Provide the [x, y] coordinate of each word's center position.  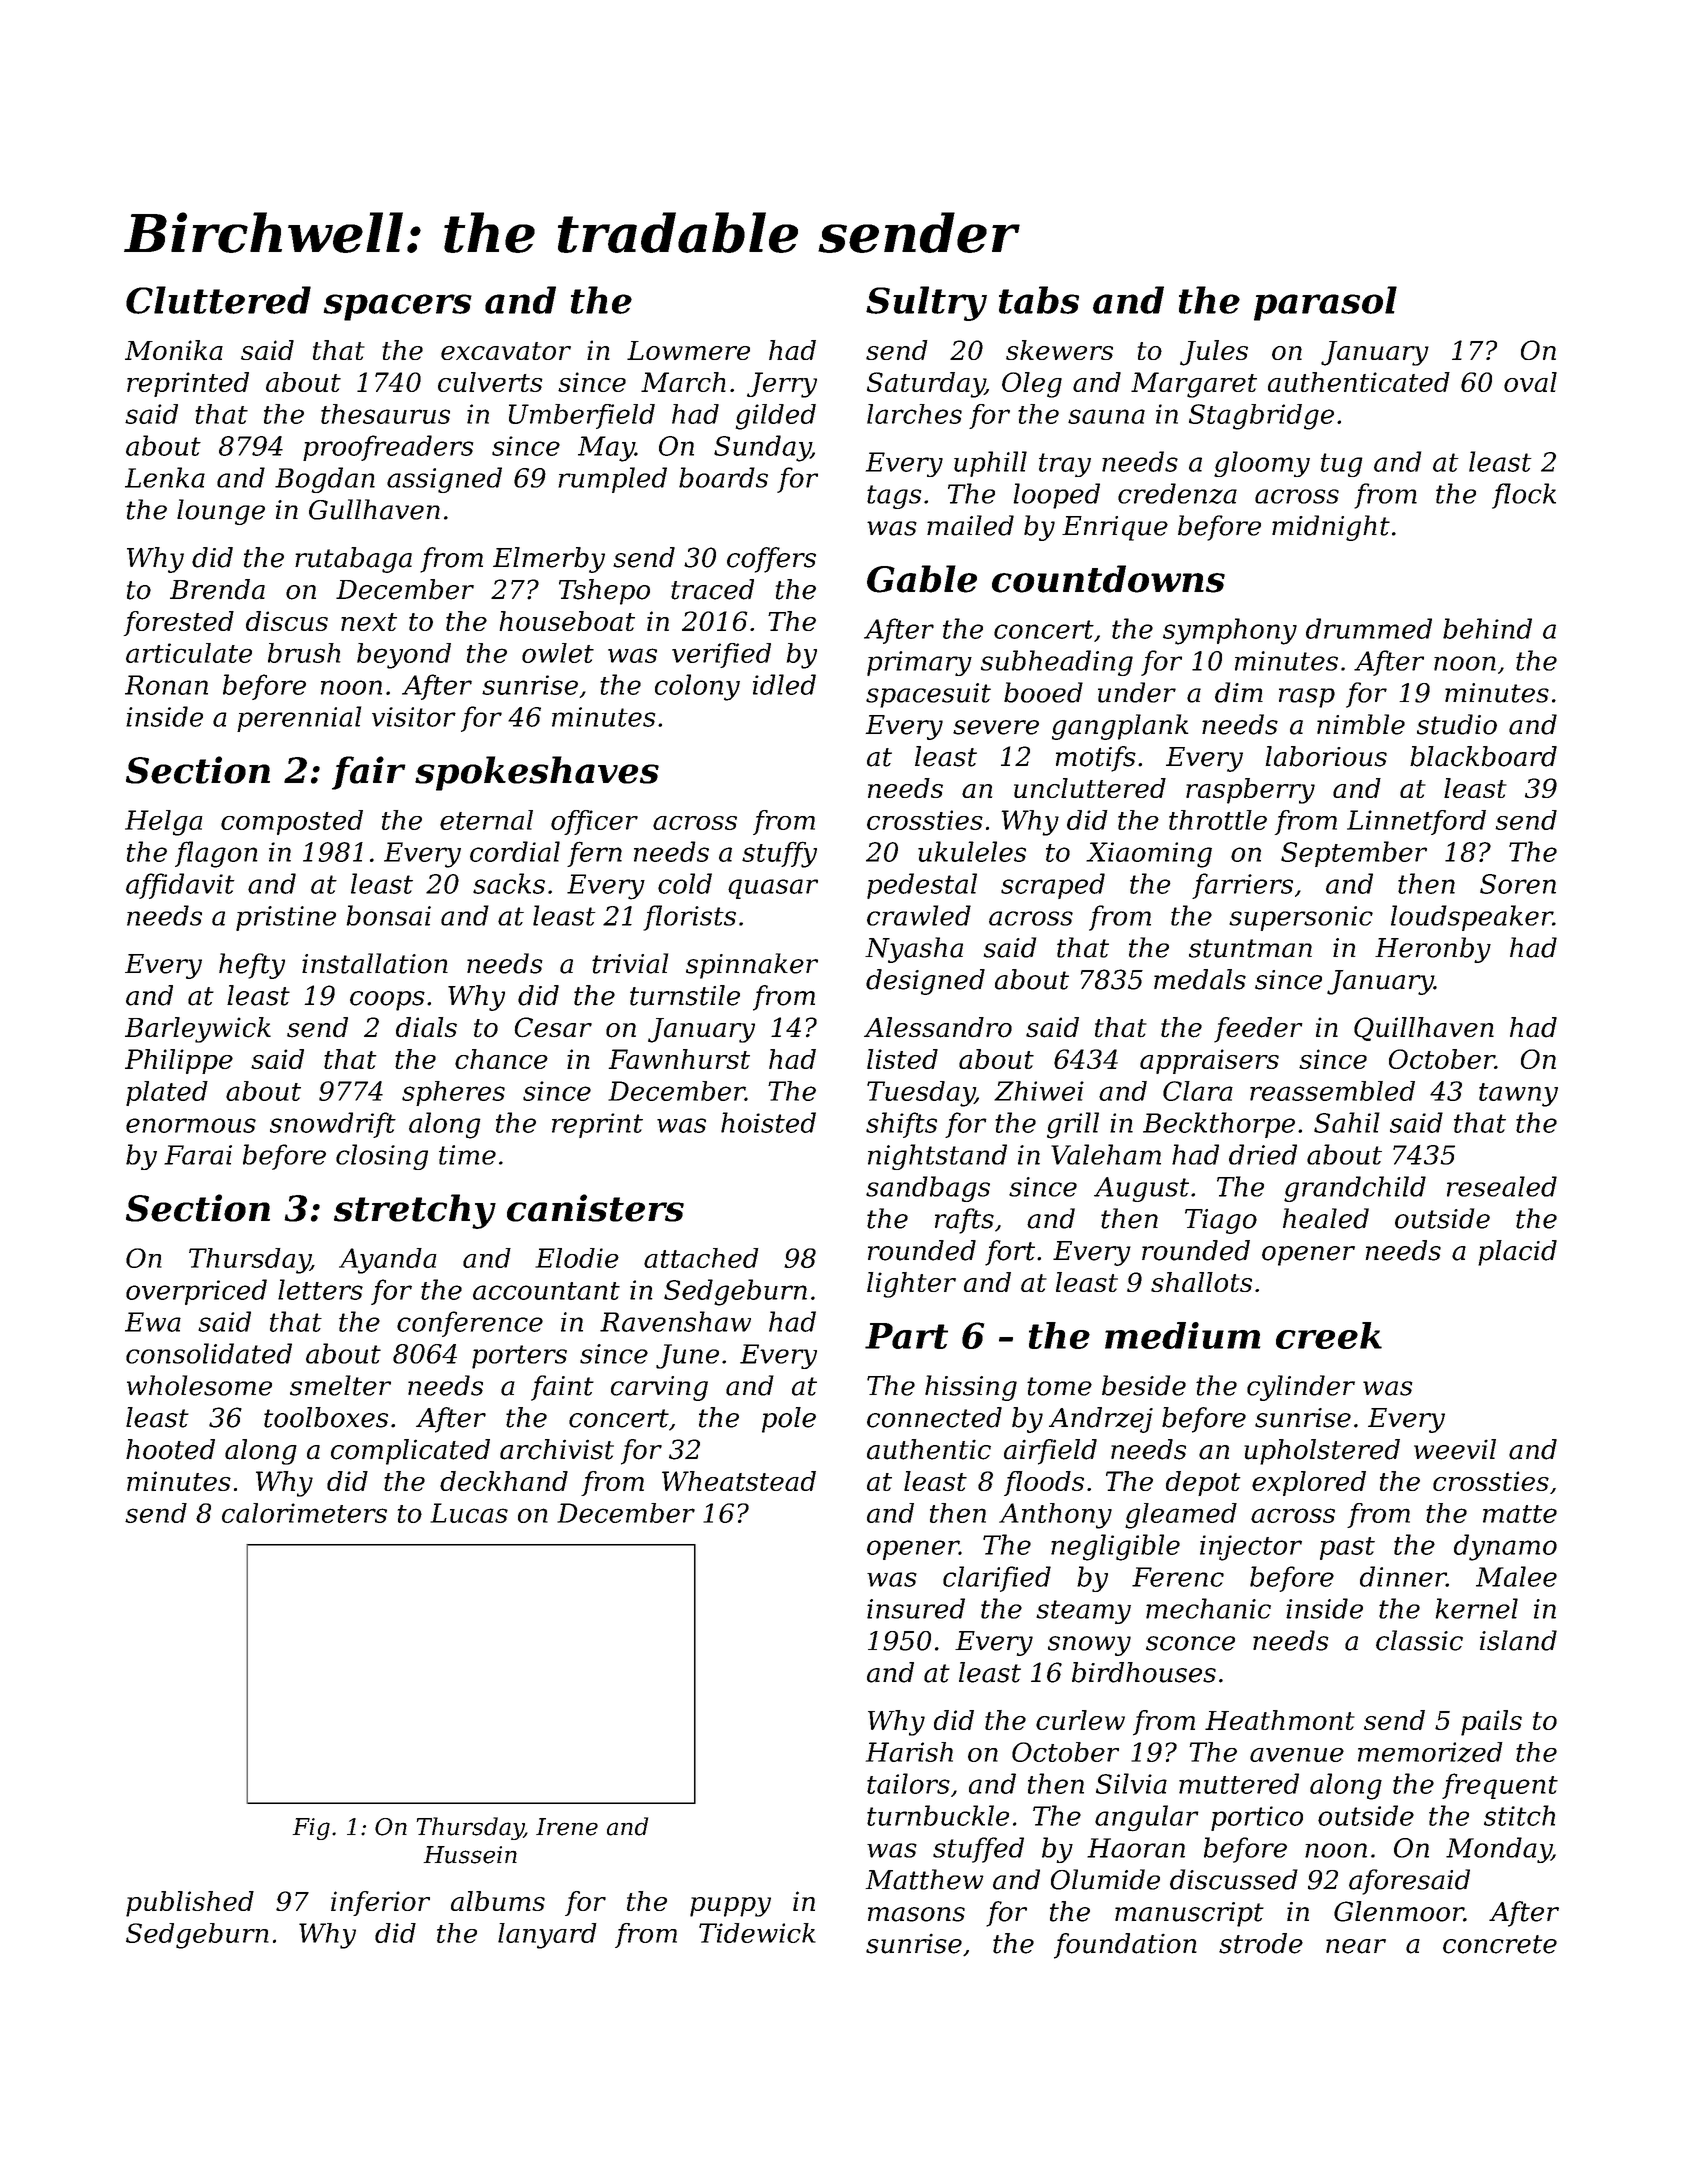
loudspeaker [1472, 918]
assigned [444, 480]
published [190, 1904]
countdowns [1108, 579]
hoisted [768, 1122]
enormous [191, 1125]
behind [1487, 628]
